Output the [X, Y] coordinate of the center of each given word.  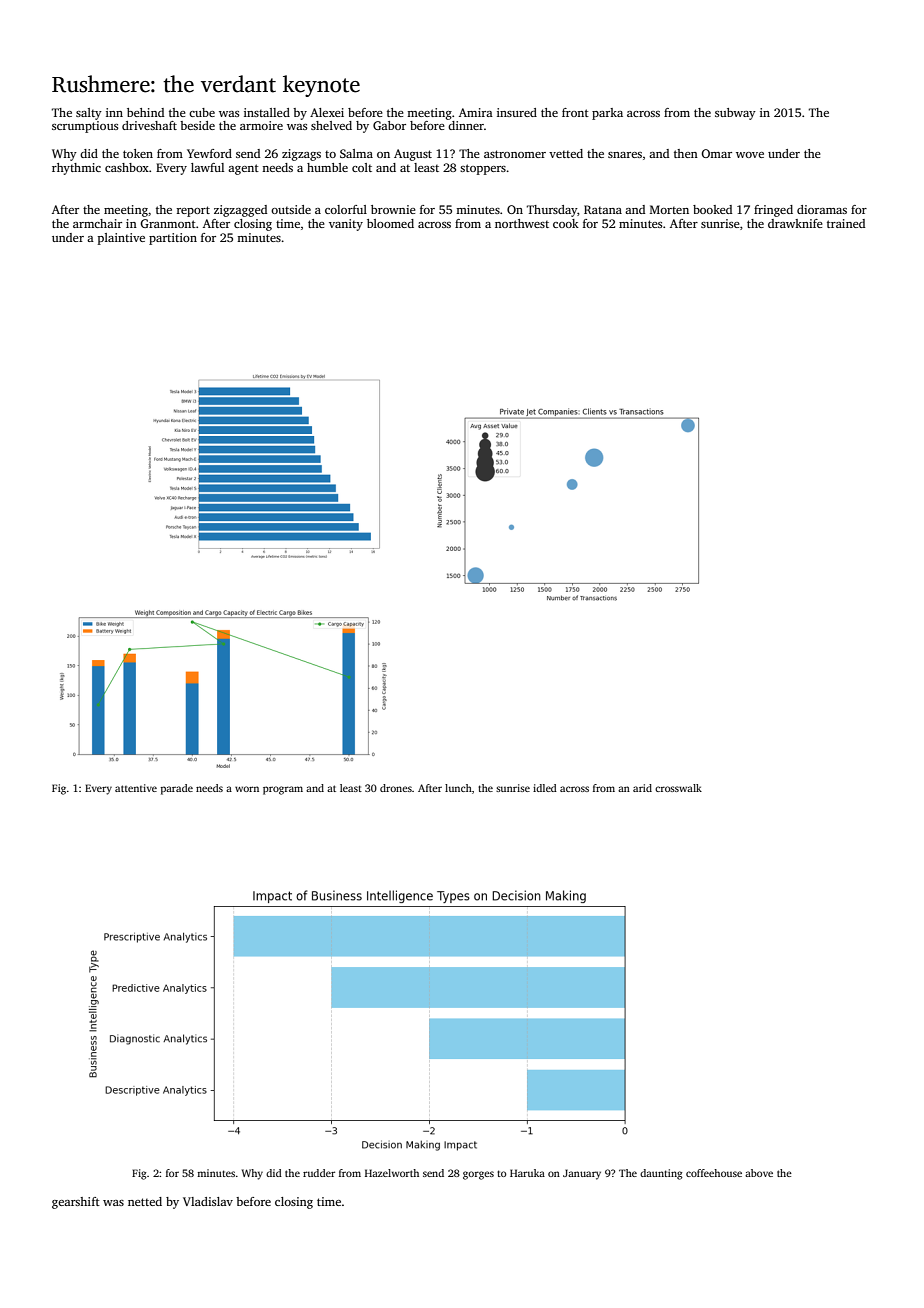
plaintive [121, 239]
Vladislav [208, 1201]
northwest [522, 223]
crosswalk [678, 788]
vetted [566, 153]
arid [642, 788]
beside [197, 125]
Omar [716, 153]
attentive [136, 788]
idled [545, 788]
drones [396, 788]
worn [247, 789]
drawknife [795, 223]
